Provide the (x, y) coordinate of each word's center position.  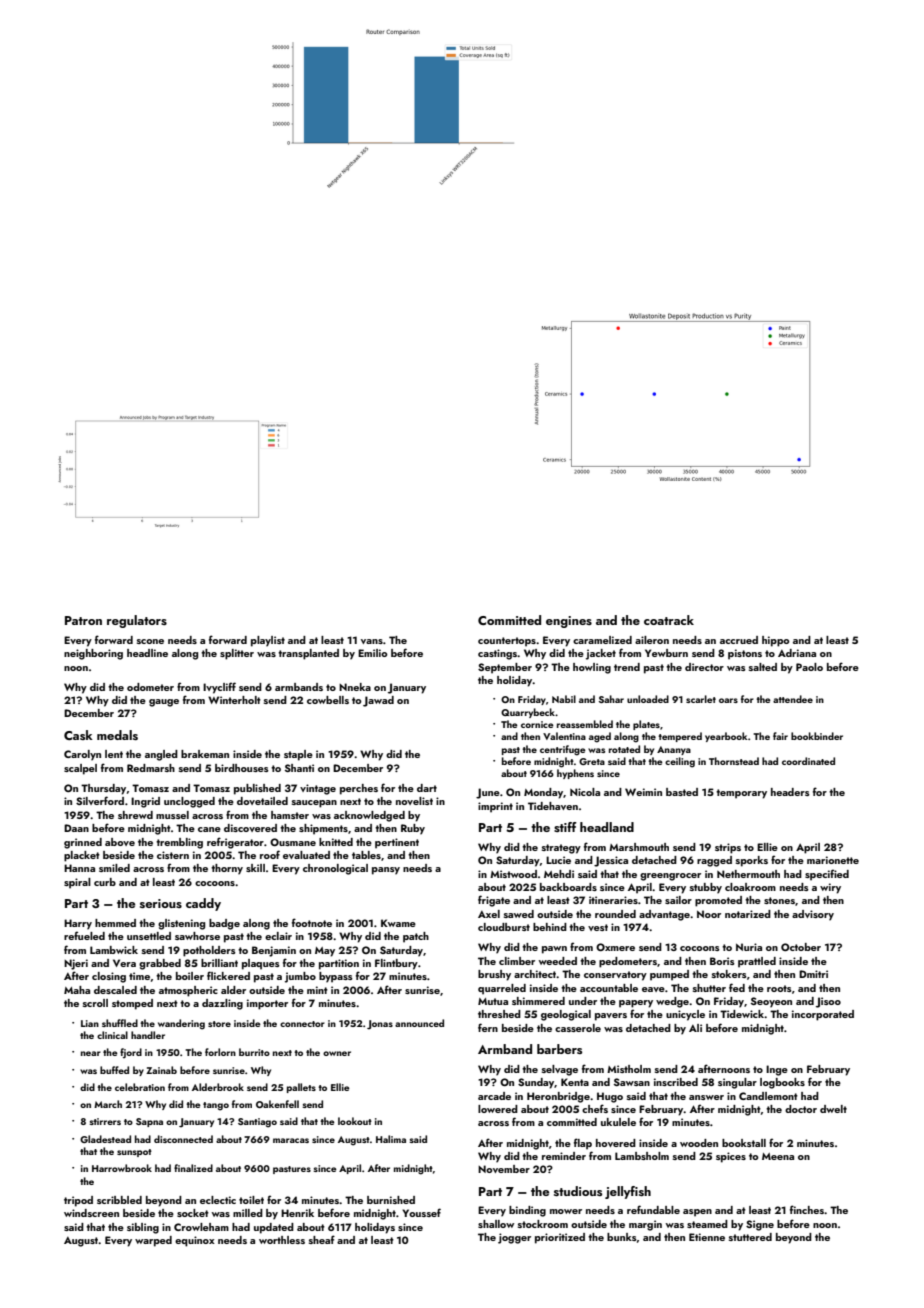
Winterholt (234, 700)
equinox (195, 1241)
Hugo (610, 1097)
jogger (514, 1238)
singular (737, 1083)
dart (427, 788)
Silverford (100, 800)
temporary (741, 794)
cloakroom (750, 887)
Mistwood (513, 874)
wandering (181, 1024)
